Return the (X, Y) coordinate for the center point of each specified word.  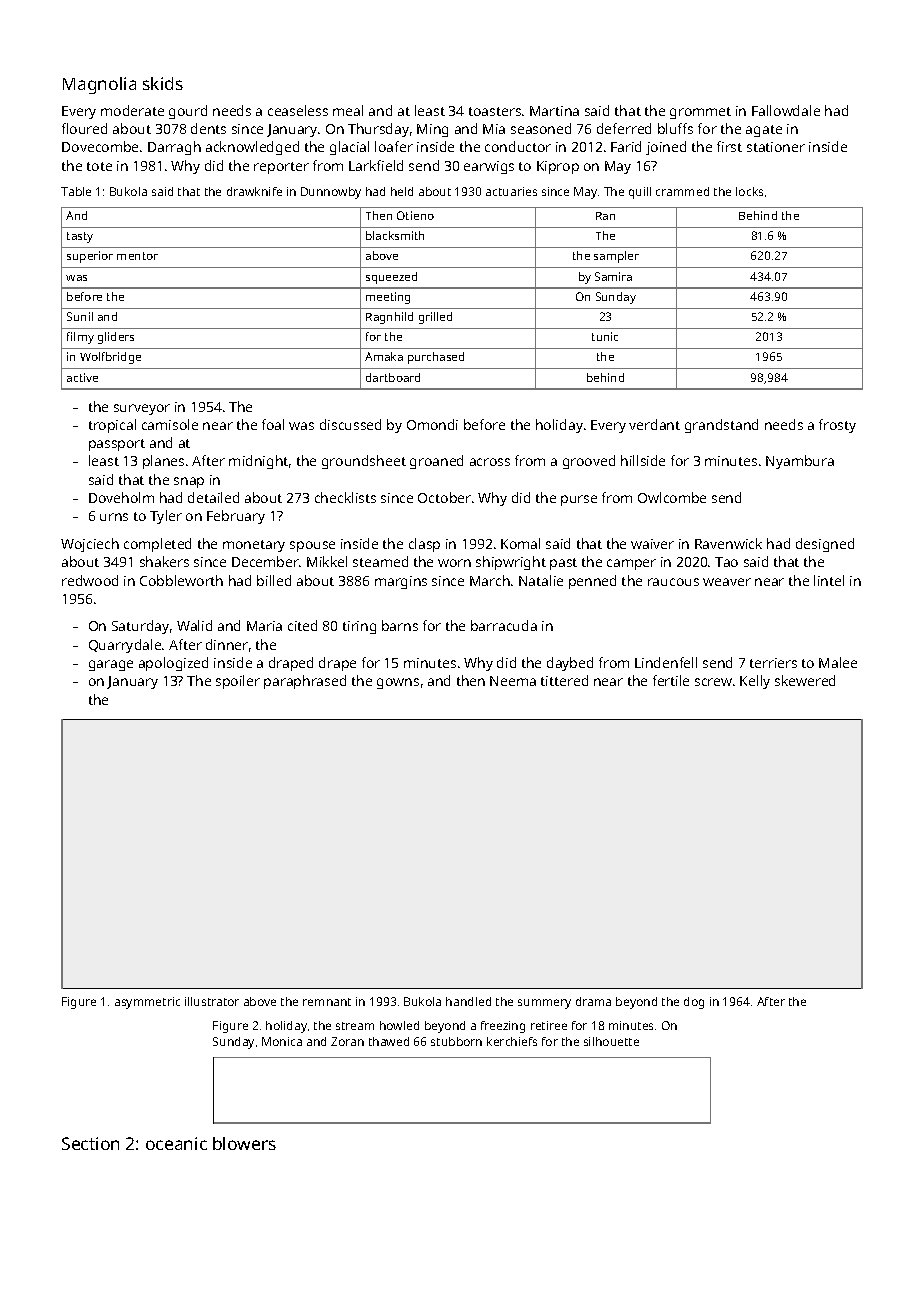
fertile (671, 680)
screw (713, 682)
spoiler (238, 682)
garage (111, 665)
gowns (398, 683)
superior (90, 257)
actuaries (511, 191)
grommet (700, 113)
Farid (626, 146)
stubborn (456, 1041)
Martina (554, 111)
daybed (570, 664)
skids (163, 83)
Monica (282, 1041)
